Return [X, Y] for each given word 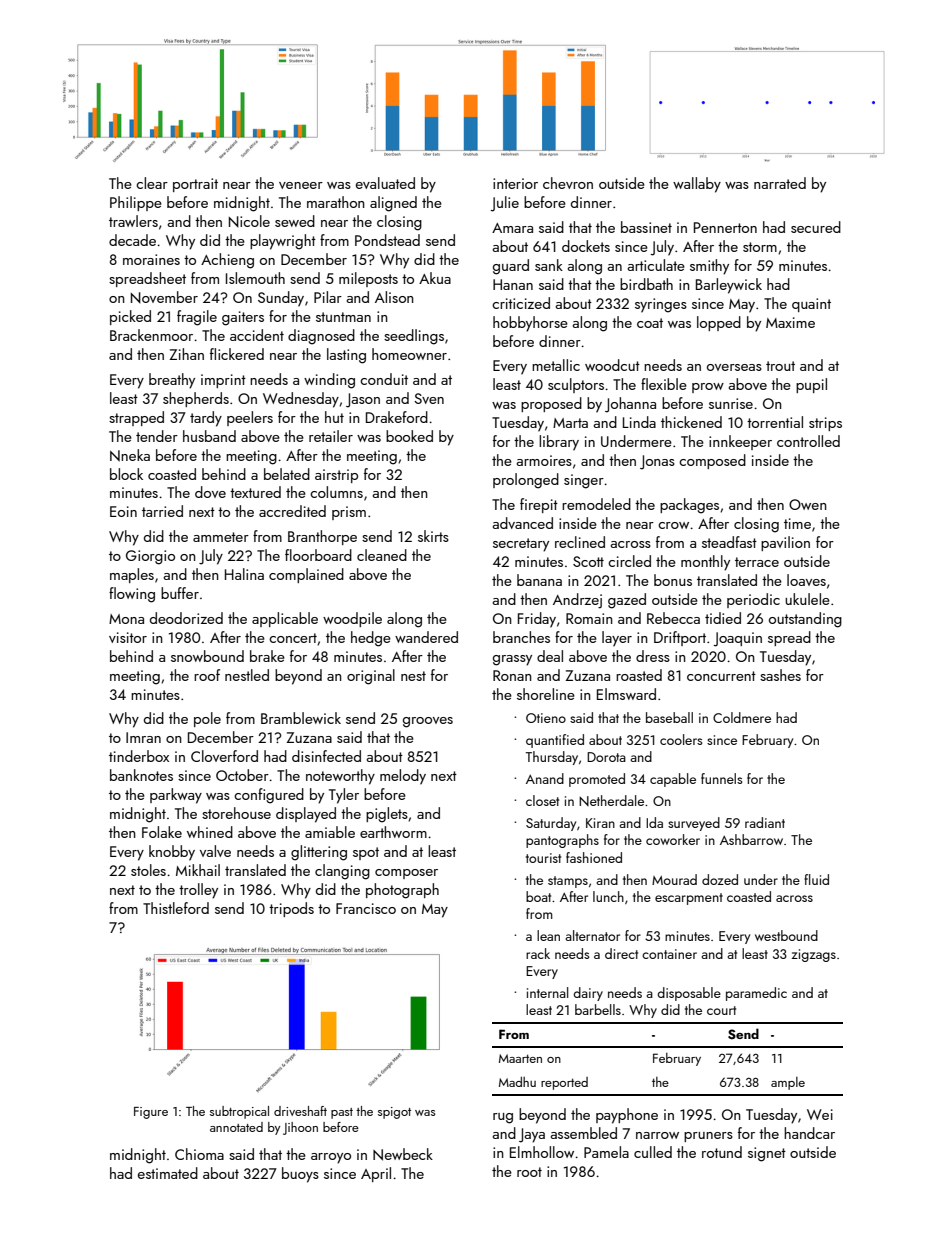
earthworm [393, 832]
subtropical [239, 1112]
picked [130, 317]
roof [207, 675]
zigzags [814, 955]
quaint [811, 305]
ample [788, 1083]
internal [548, 992]
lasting [346, 356]
